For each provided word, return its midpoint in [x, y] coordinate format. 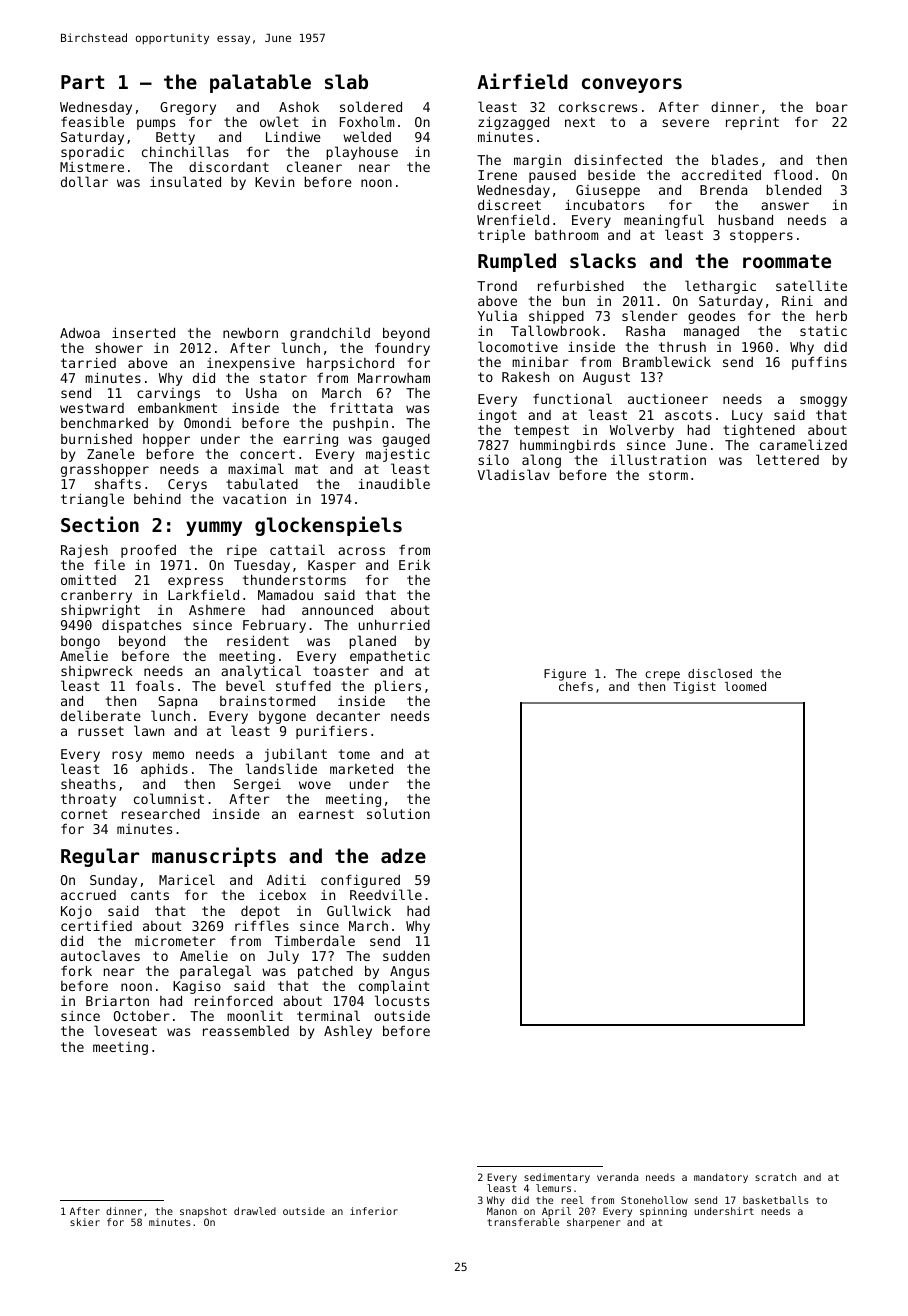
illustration [658, 459]
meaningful [664, 221]
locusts [402, 1000]
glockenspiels [328, 526]
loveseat [125, 1030]
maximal [256, 468]
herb [831, 316]
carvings [168, 394]
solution [398, 814]
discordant [229, 167]
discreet [509, 204]
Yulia [497, 315]
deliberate [101, 715]
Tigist [694, 688]
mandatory [721, 1178]
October [142, 1016]
